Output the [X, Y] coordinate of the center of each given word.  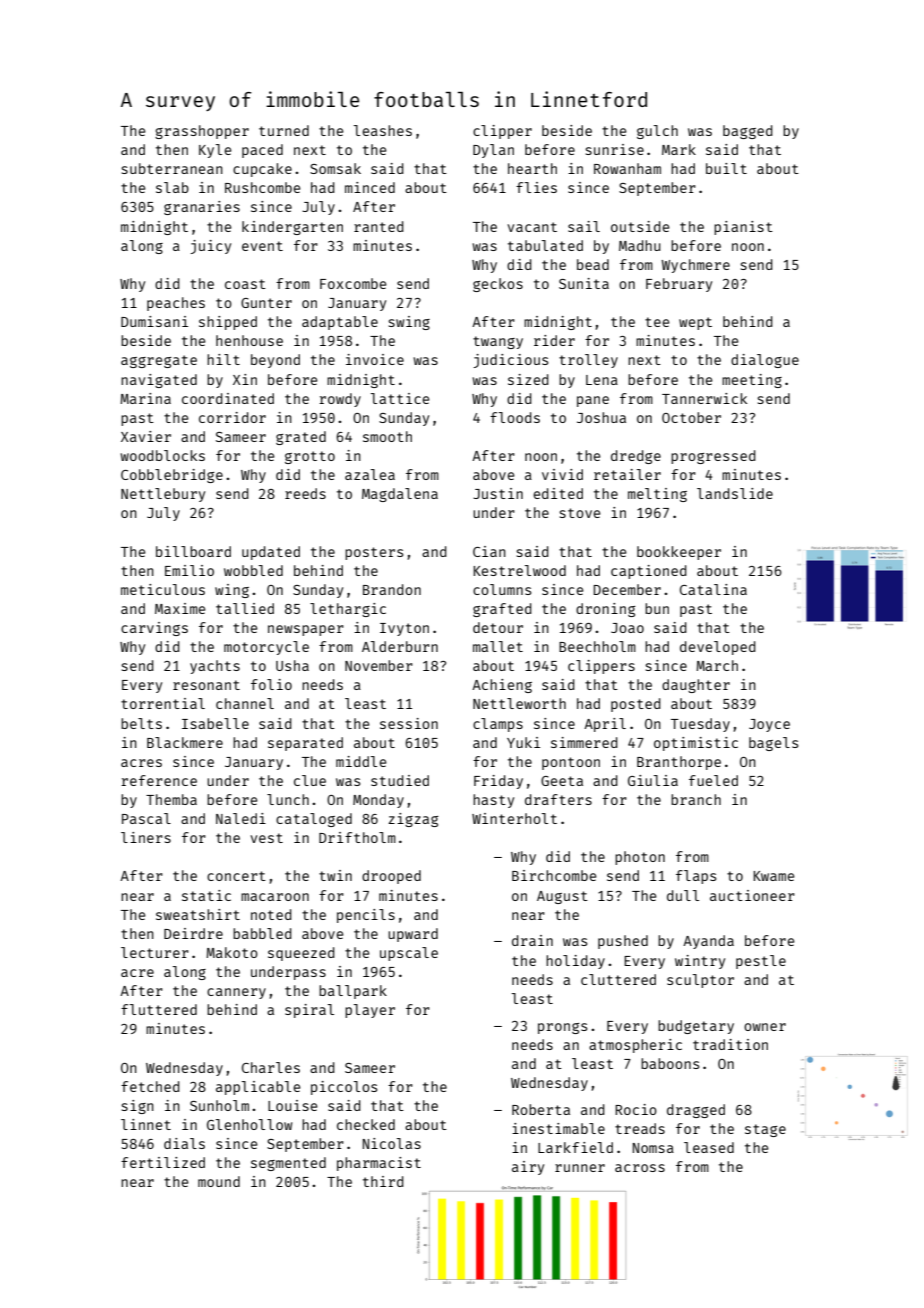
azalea [370, 474]
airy [528, 1168]
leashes [383, 130]
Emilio [189, 570]
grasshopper [202, 132]
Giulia [653, 780]
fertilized [163, 1162]
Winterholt [514, 818]
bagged [748, 132]
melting [657, 495]
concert [236, 876]
